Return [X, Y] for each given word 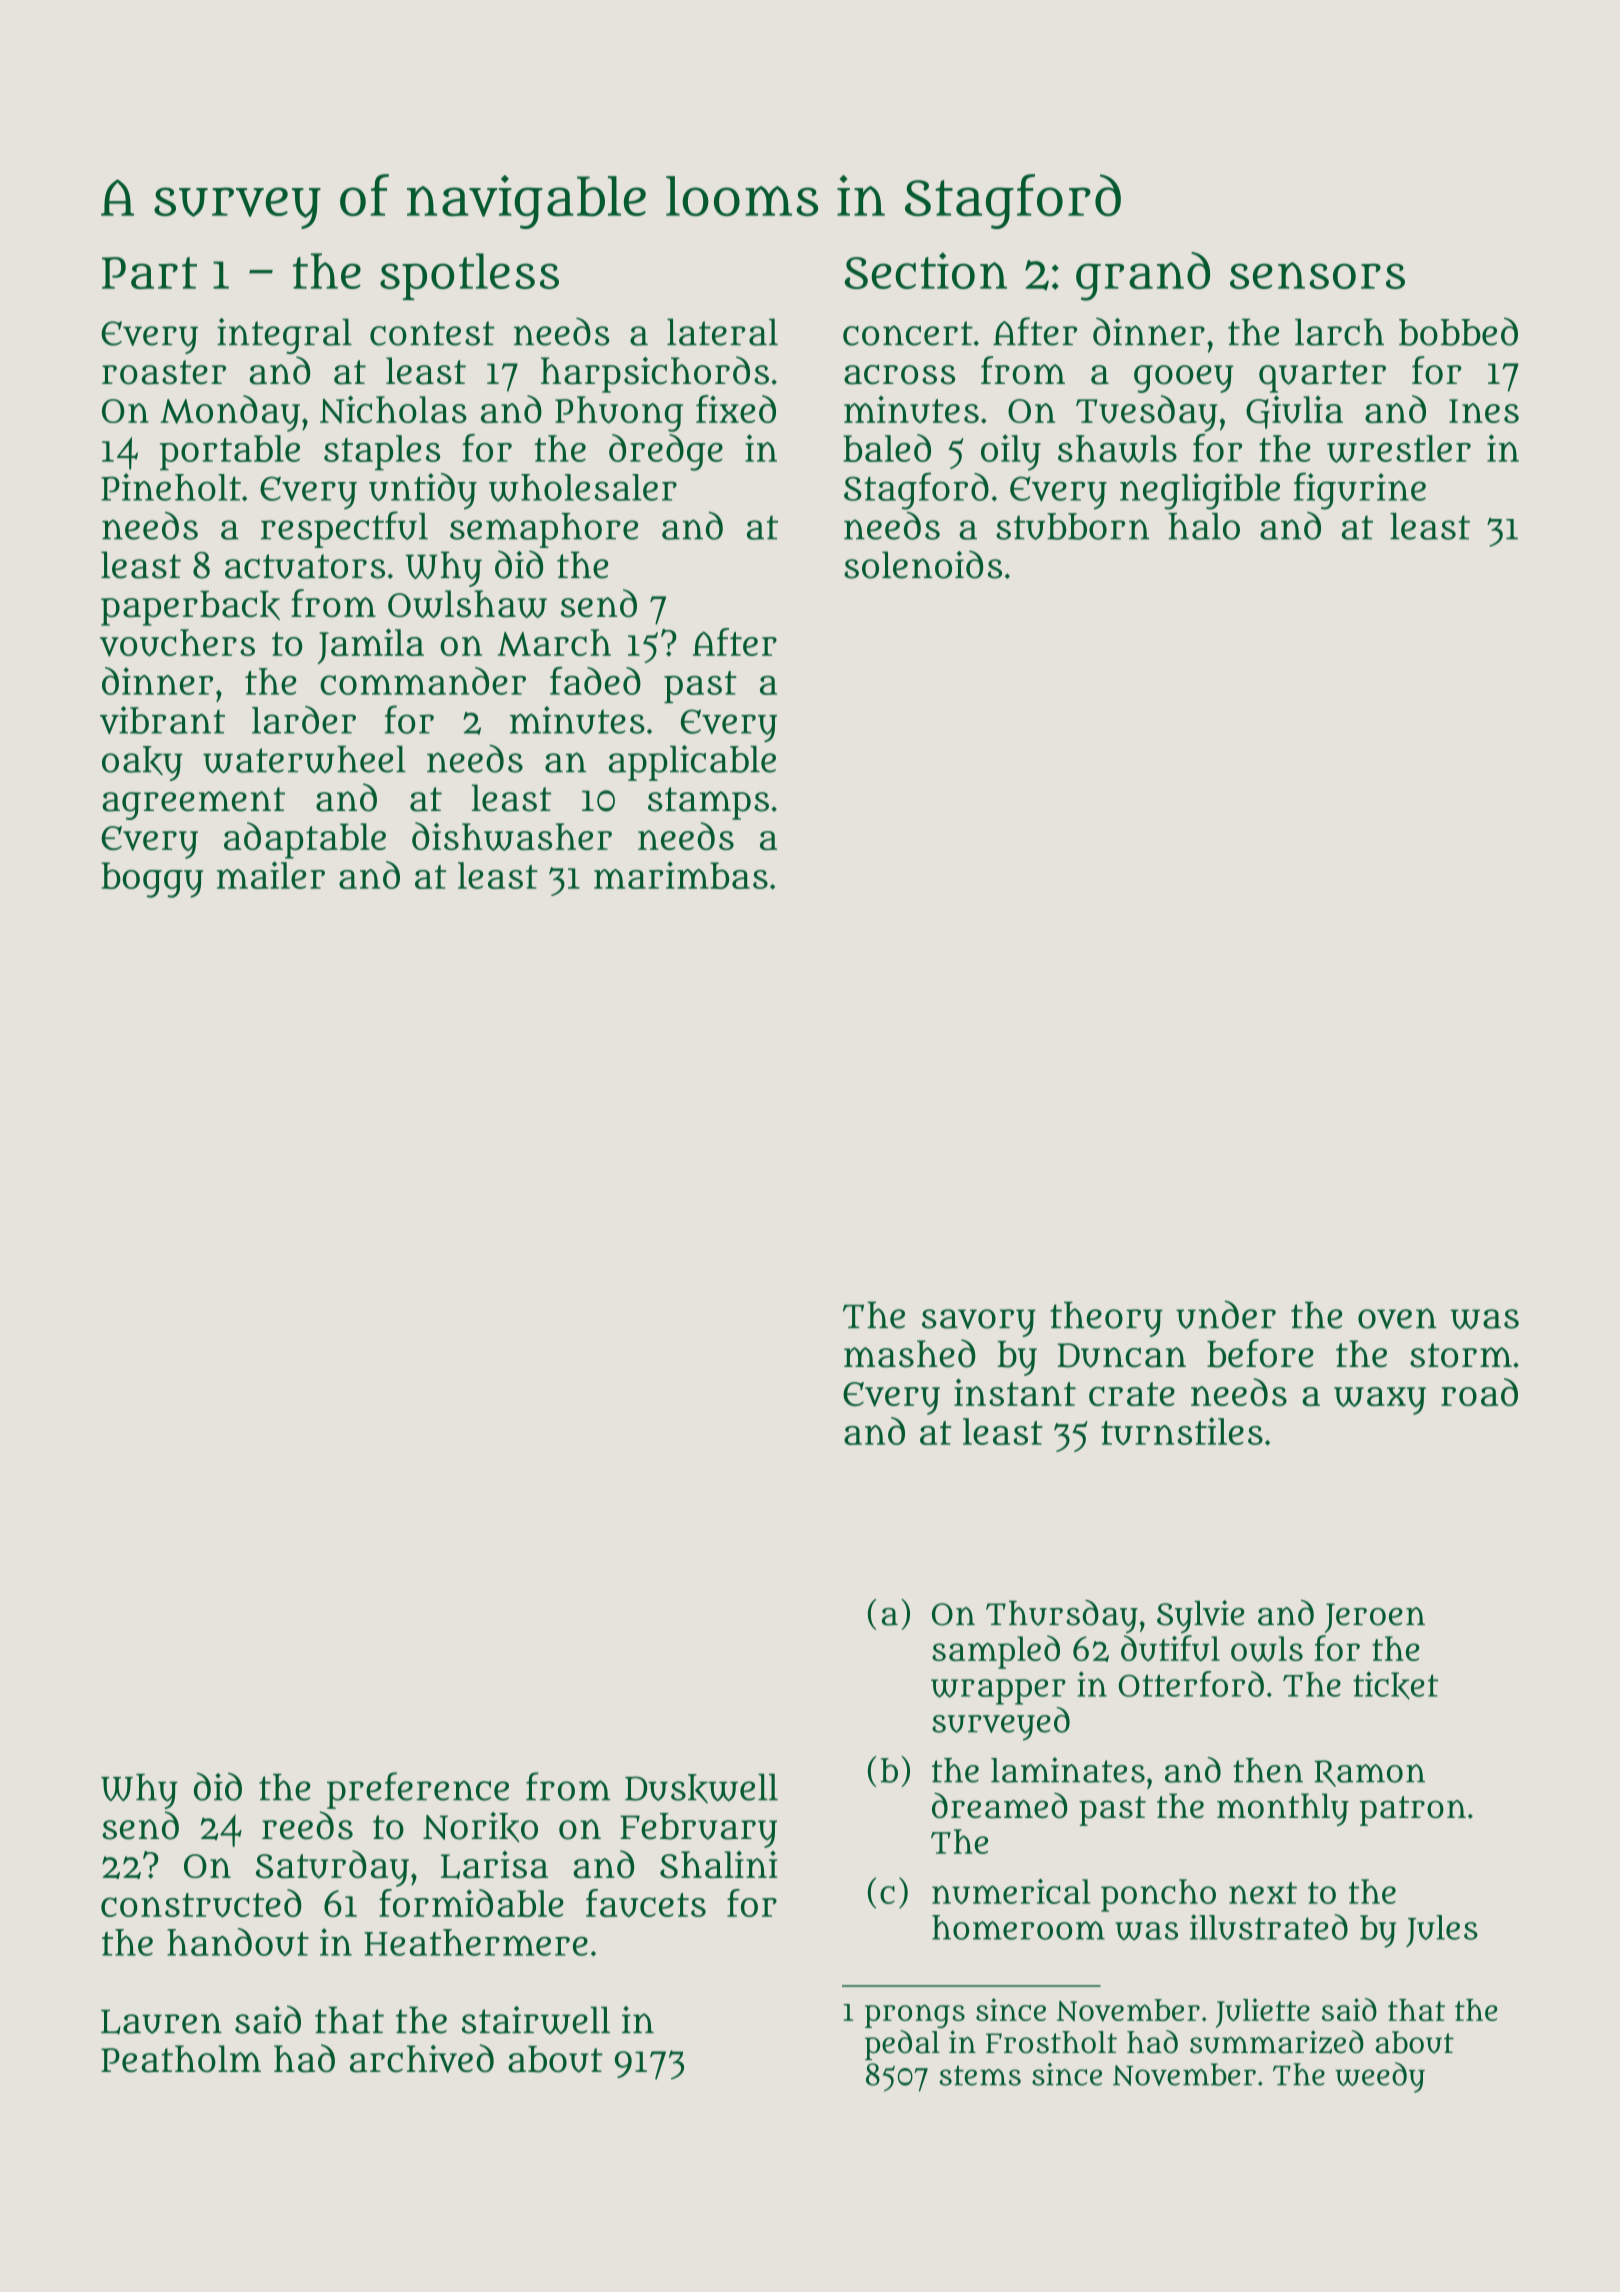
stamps [708, 803]
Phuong [619, 414]
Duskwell [701, 1788]
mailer [271, 875]
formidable [471, 1903]
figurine [1360, 491]
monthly [1283, 1809]
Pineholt [171, 487]
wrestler [1399, 449]
